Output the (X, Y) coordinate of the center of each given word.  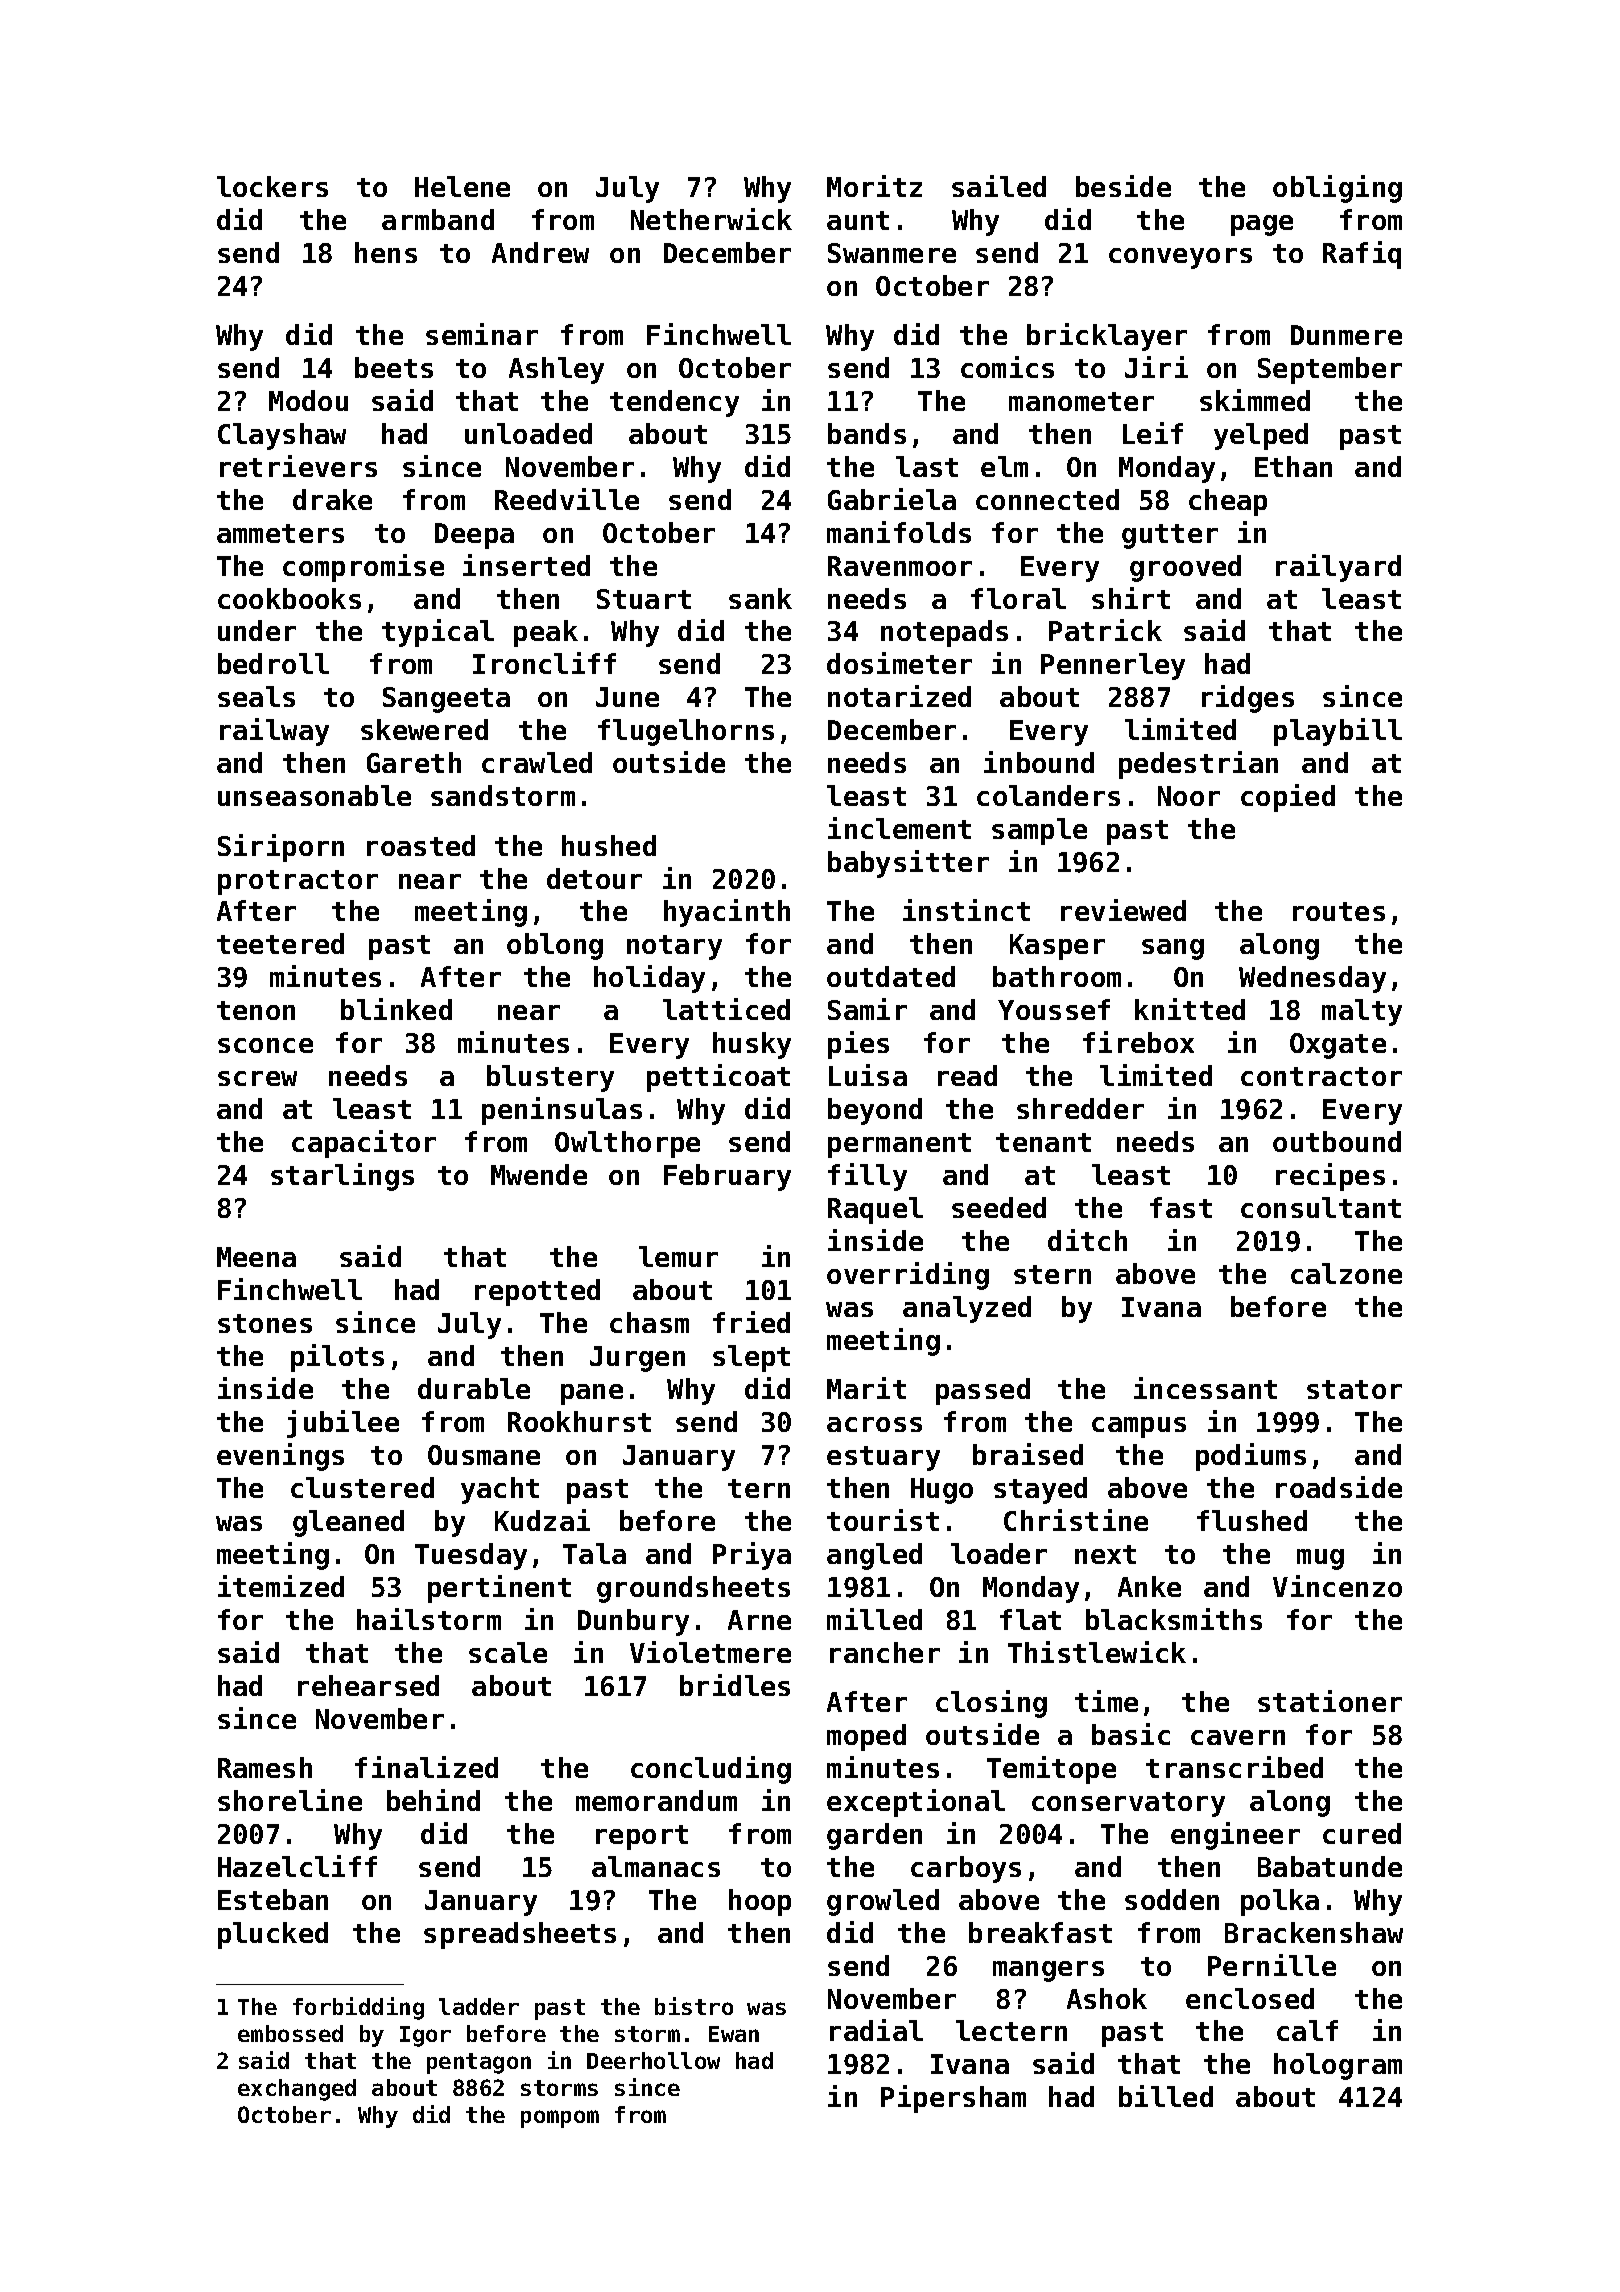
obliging (1337, 189)
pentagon (479, 2063)
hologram (1338, 2066)
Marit (866, 1388)
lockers (272, 186)
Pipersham (953, 2099)
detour (594, 878)
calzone (1346, 1273)
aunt (858, 220)
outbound (1337, 1141)
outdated (891, 976)
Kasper (1057, 947)
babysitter (908, 864)
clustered (362, 1487)
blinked (396, 1009)
